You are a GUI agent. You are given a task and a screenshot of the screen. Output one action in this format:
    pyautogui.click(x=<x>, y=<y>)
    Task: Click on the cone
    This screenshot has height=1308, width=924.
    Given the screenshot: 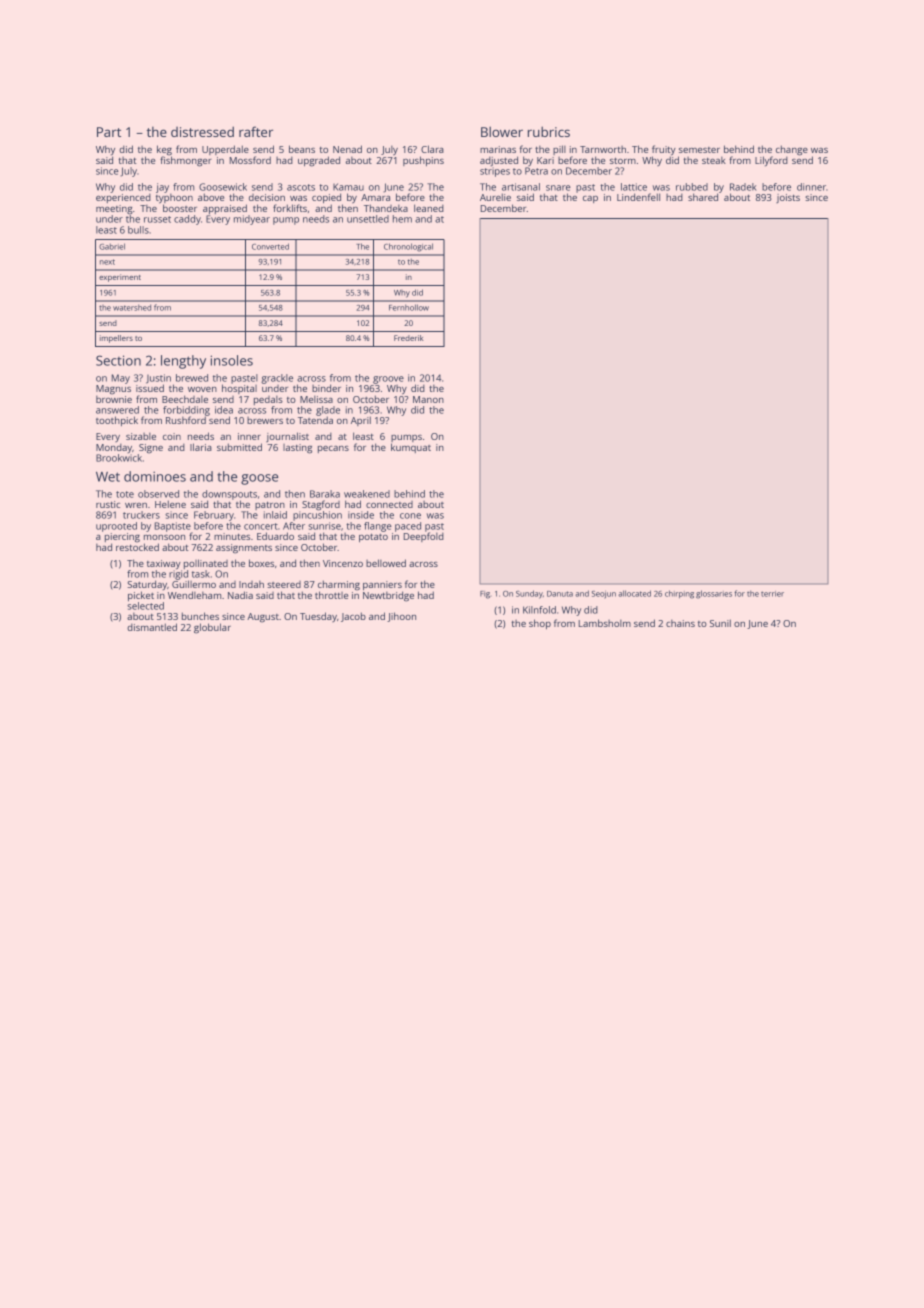 What is the action you would take?
    pyautogui.click(x=410, y=516)
